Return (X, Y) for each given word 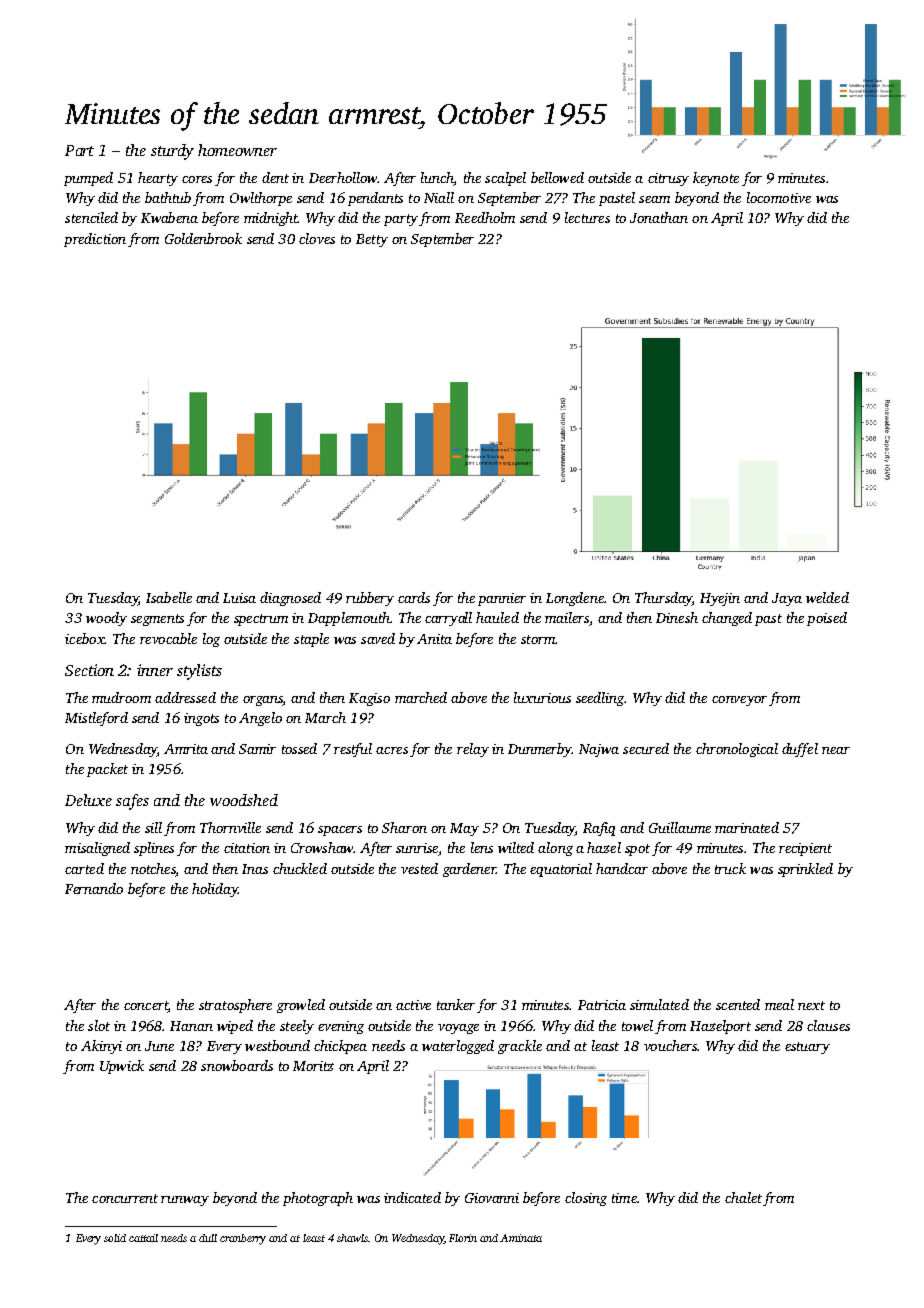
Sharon (404, 827)
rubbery (370, 599)
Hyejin (720, 599)
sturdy (172, 152)
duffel (800, 750)
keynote (716, 179)
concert (146, 1007)
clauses (828, 1025)
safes (132, 802)
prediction (95, 240)
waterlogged (458, 1047)
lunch (437, 177)
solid (115, 1238)
